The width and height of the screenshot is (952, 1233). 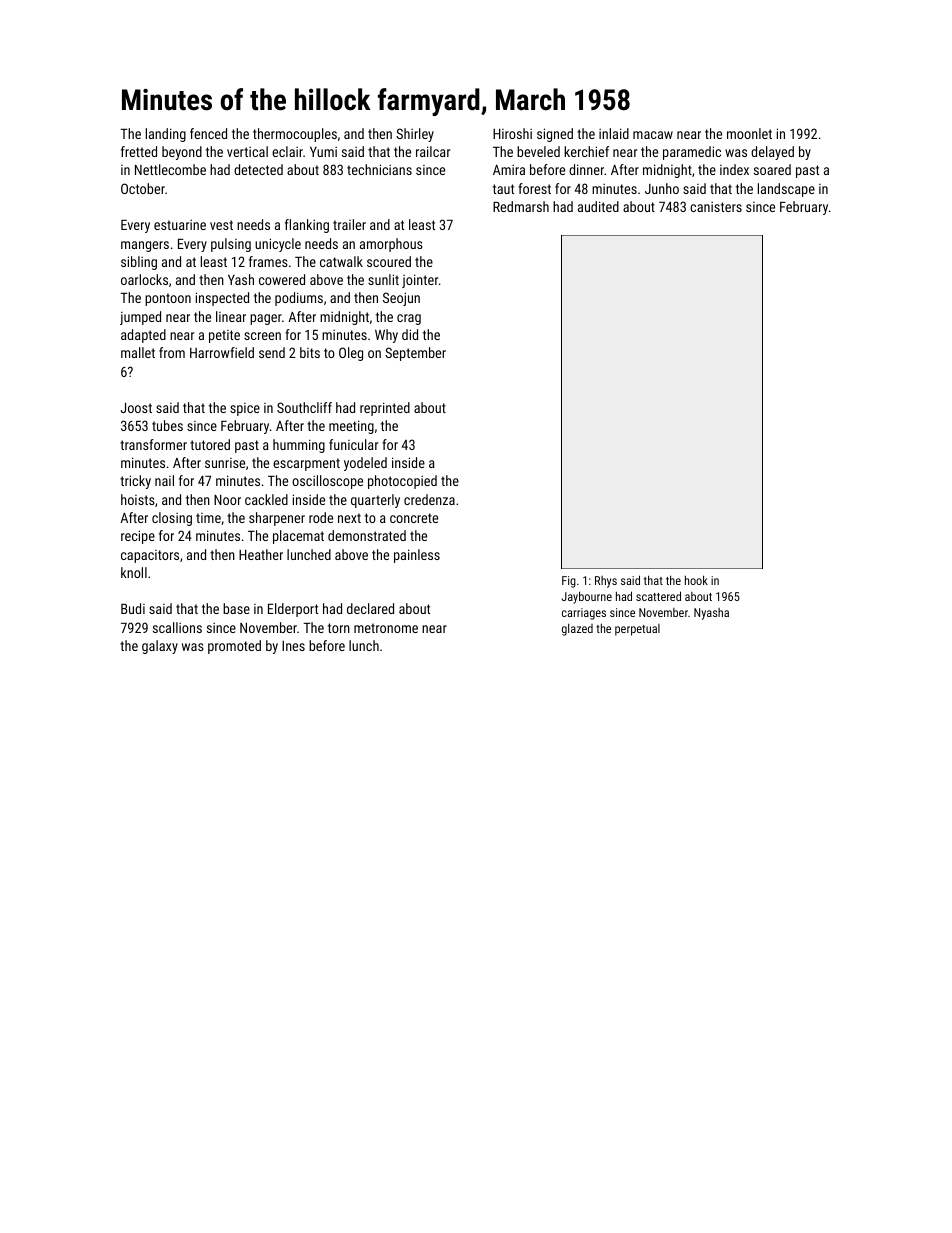 What do you see at coordinates (353, 444) in the screenshot?
I see `funicular` at bounding box center [353, 444].
